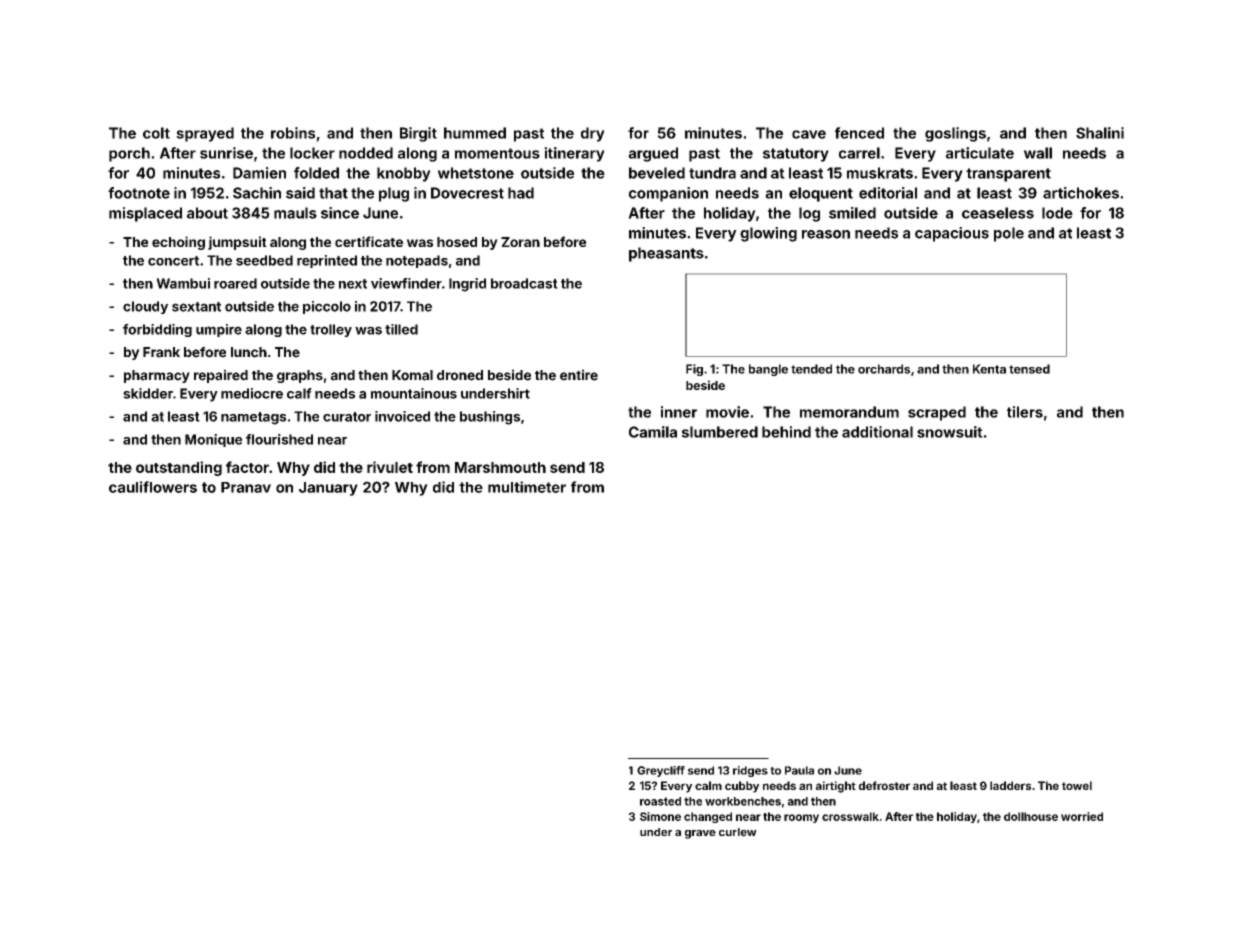 Image resolution: width=1233 pixels, height=952 pixels. What do you see at coordinates (156, 133) in the page?
I see `colt` at bounding box center [156, 133].
